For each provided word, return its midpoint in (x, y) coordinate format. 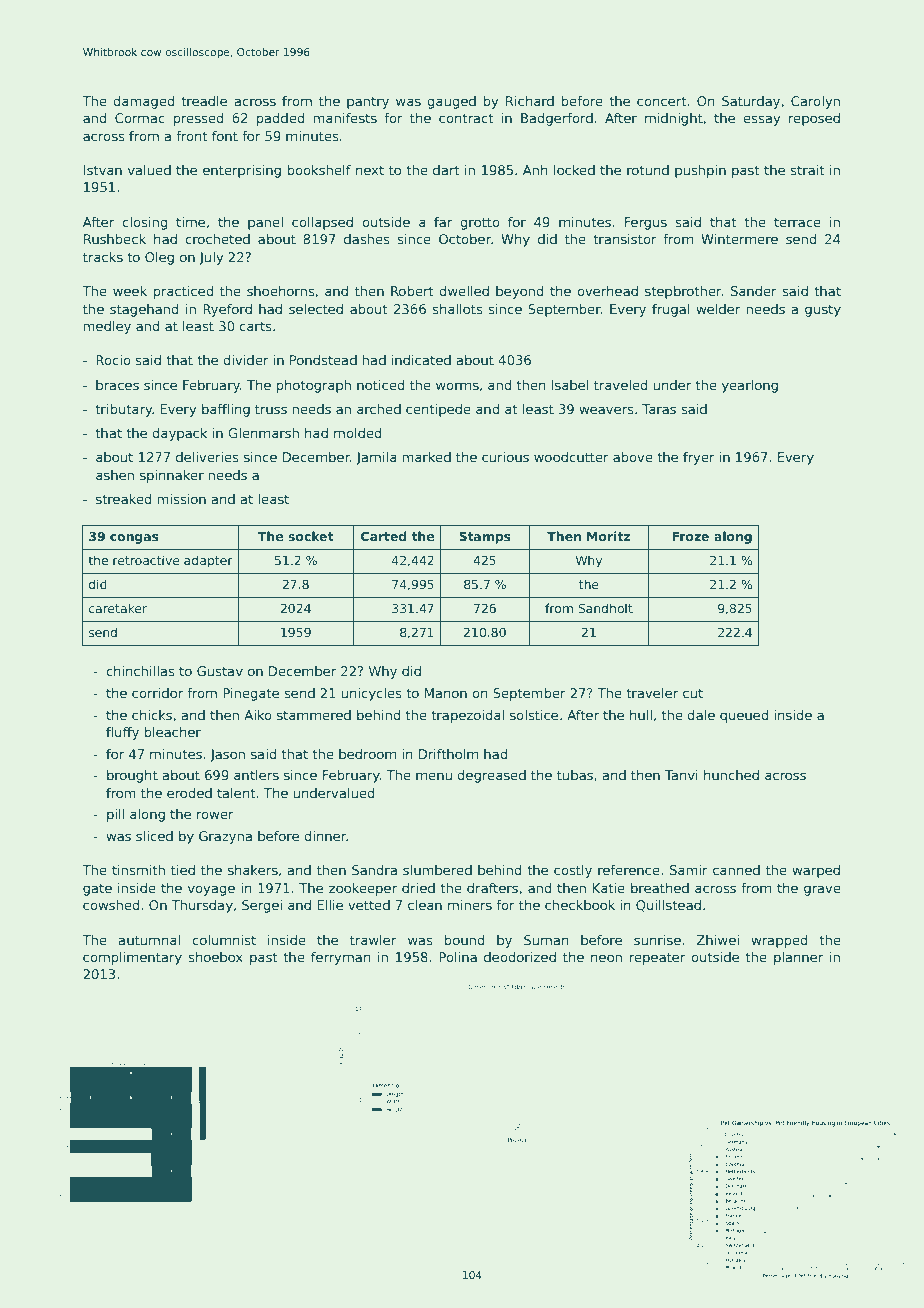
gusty (823, 311)
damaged (144, 102)
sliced (154, 836)
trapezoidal (467, 716)
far (443, 222)
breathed (660, 888)
